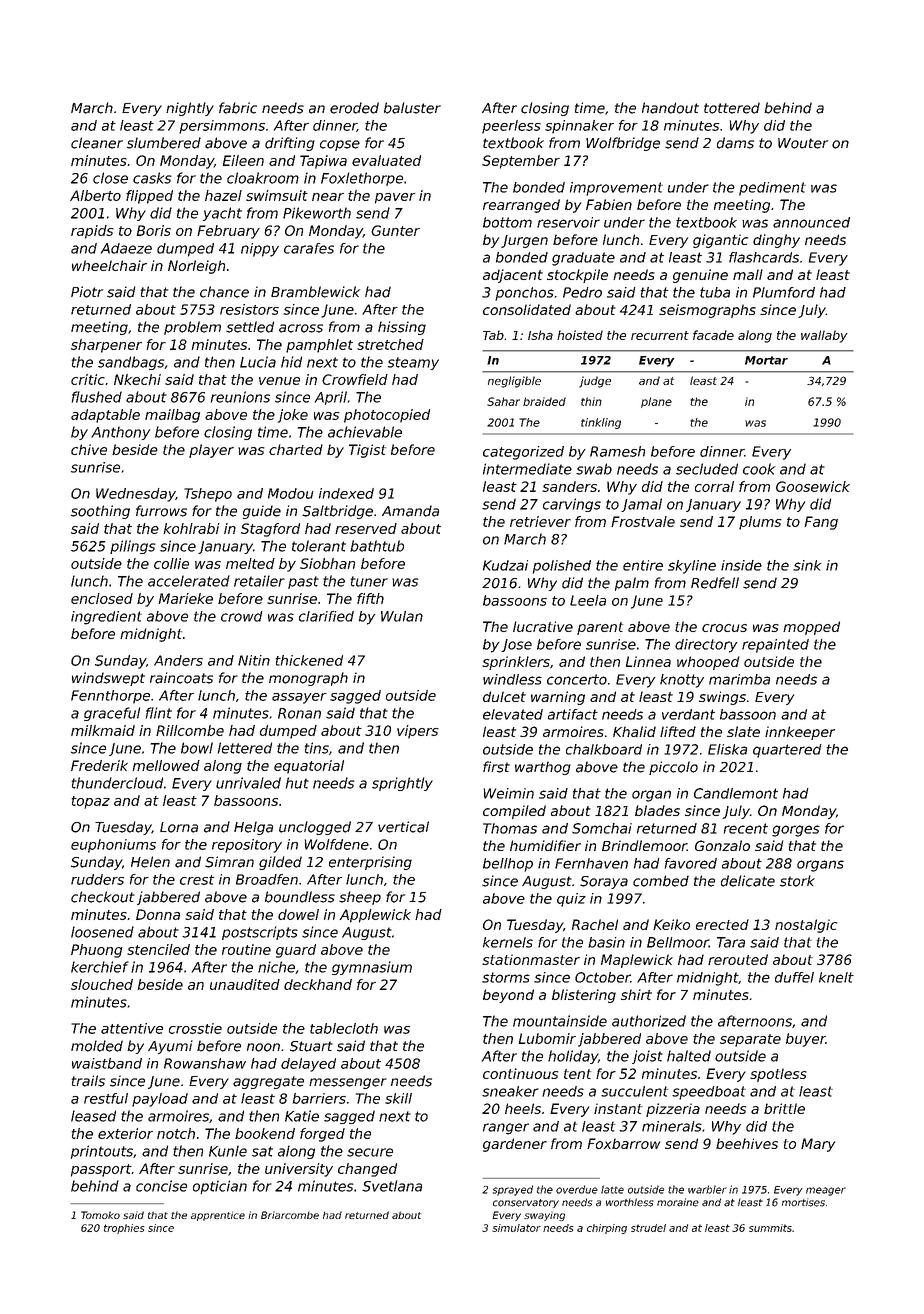 Image resolution: width=924 pixels, height=1314 pixels. Describe the element at coordinates (770, 1228) in the screenshot. I see `summits` at that location.
